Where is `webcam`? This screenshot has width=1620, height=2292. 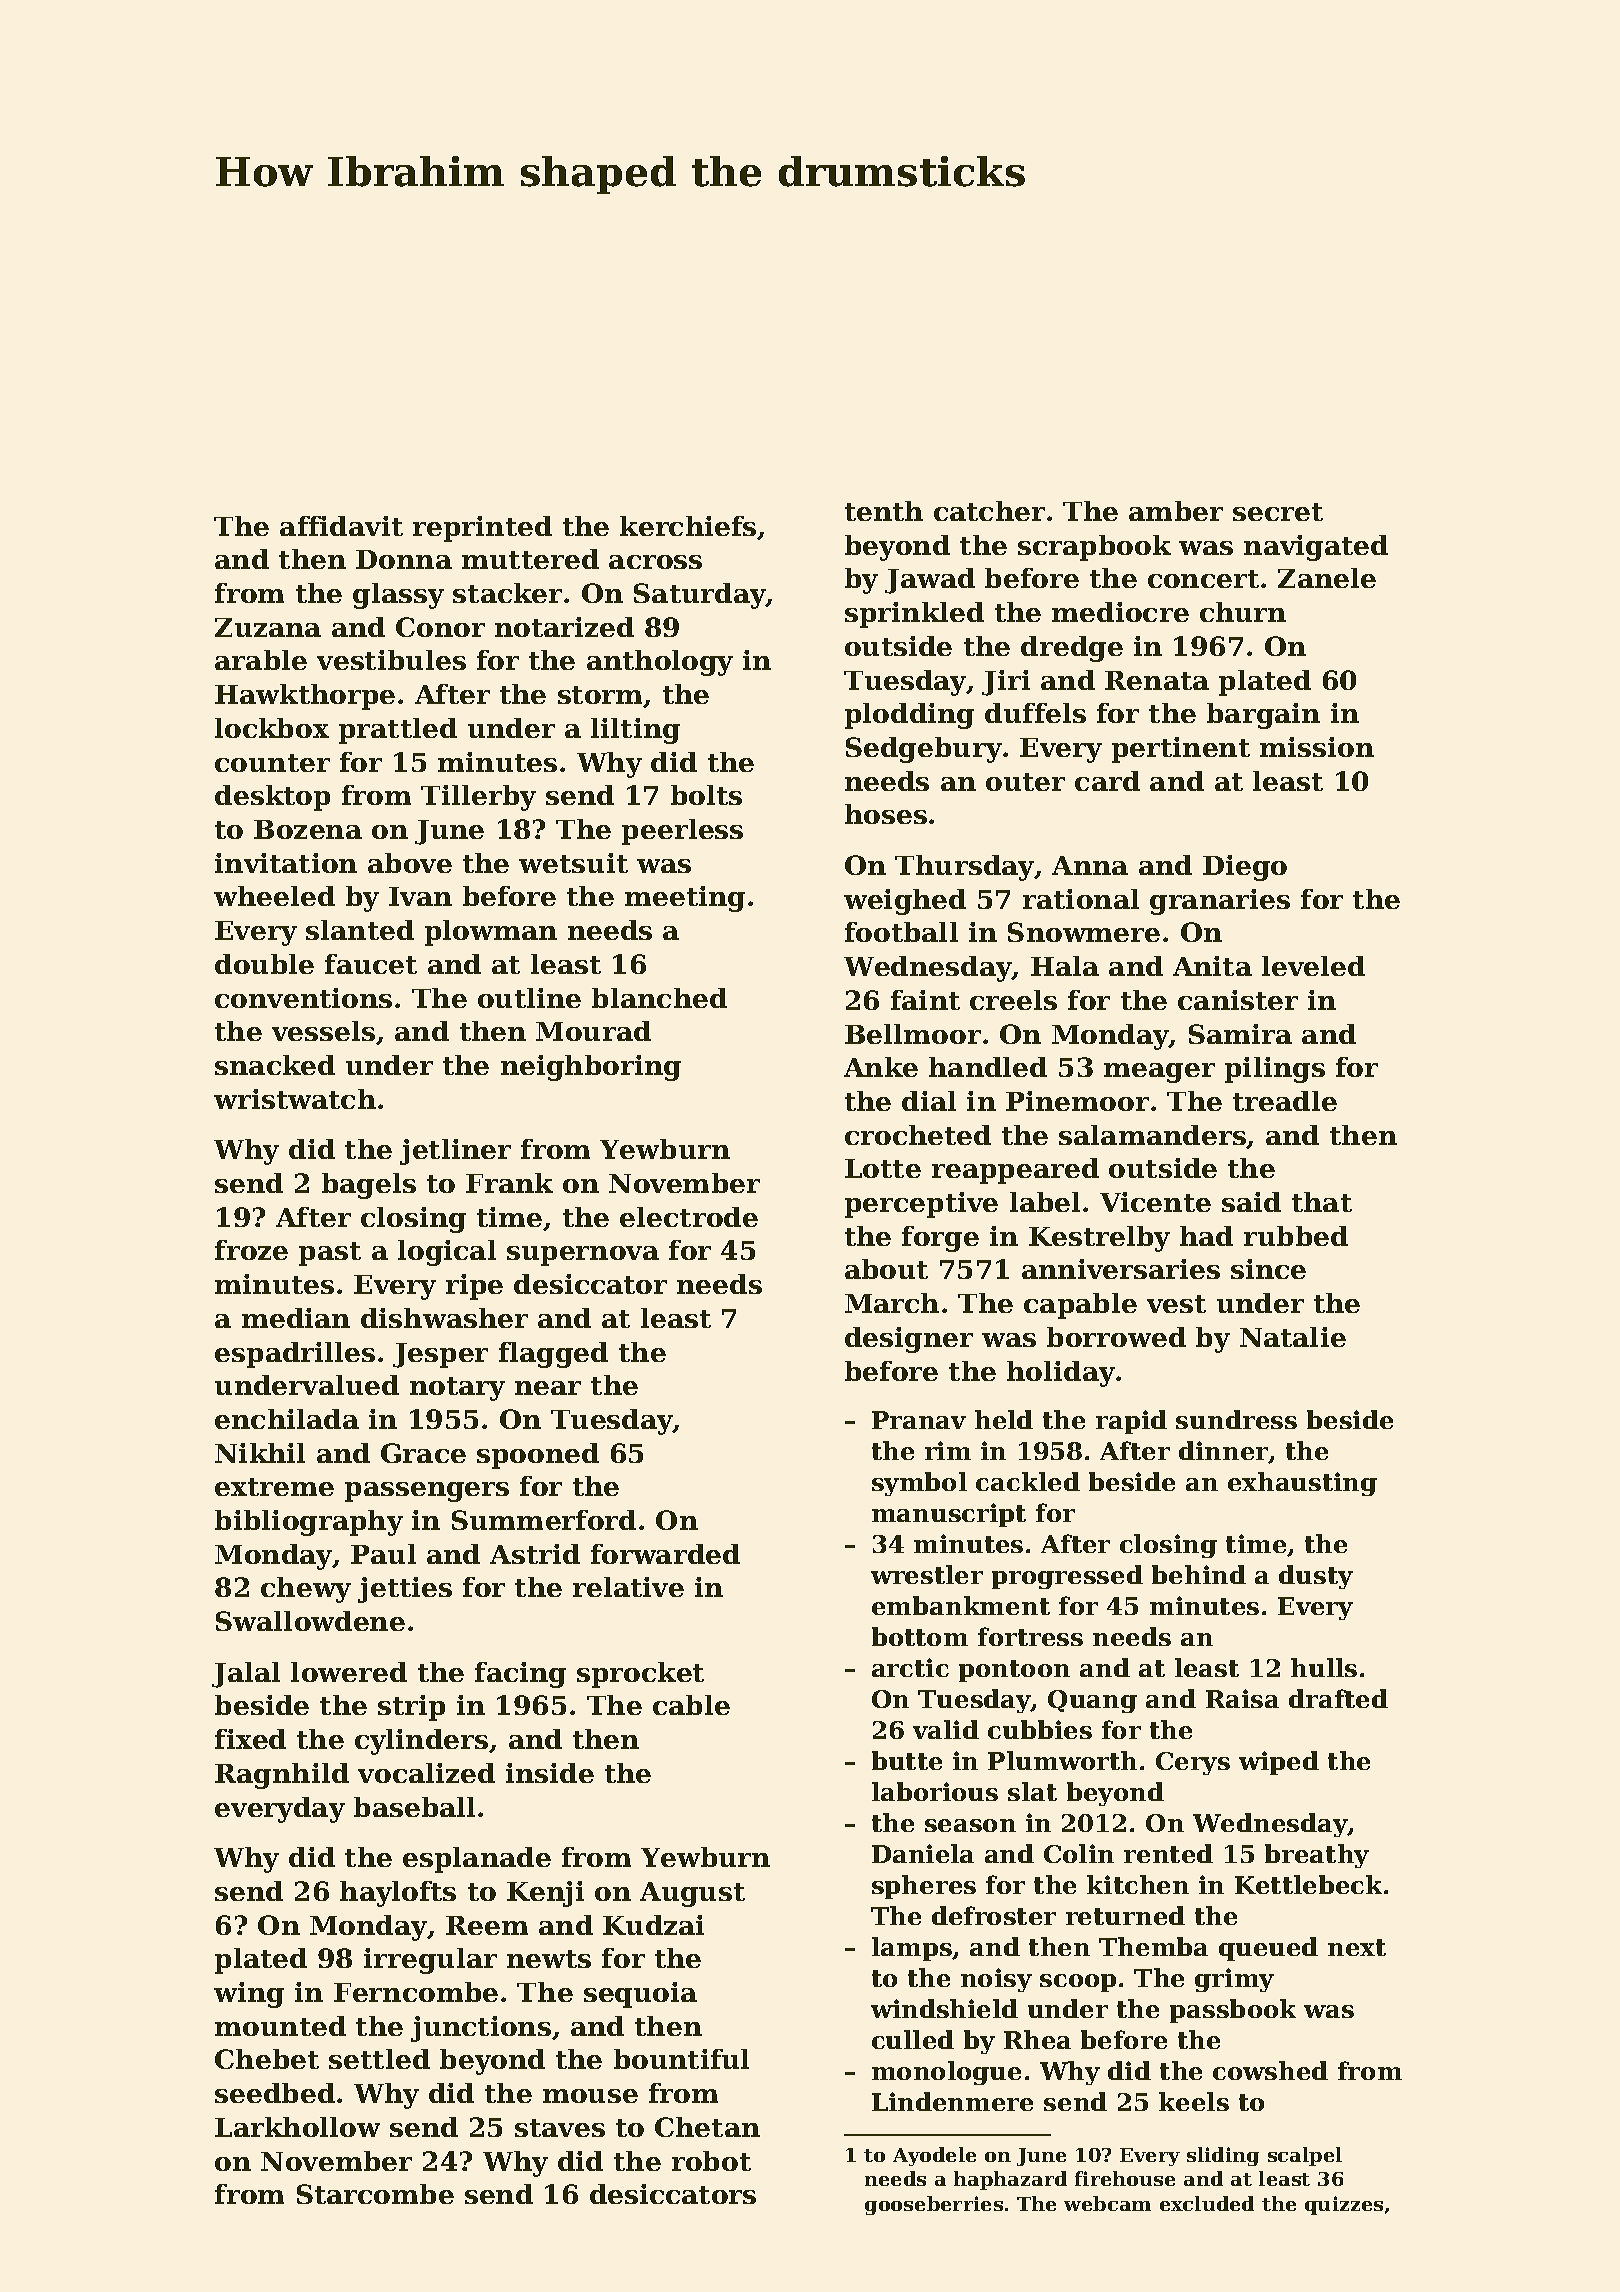
webcam is located at coordinates (1107, 2203).
